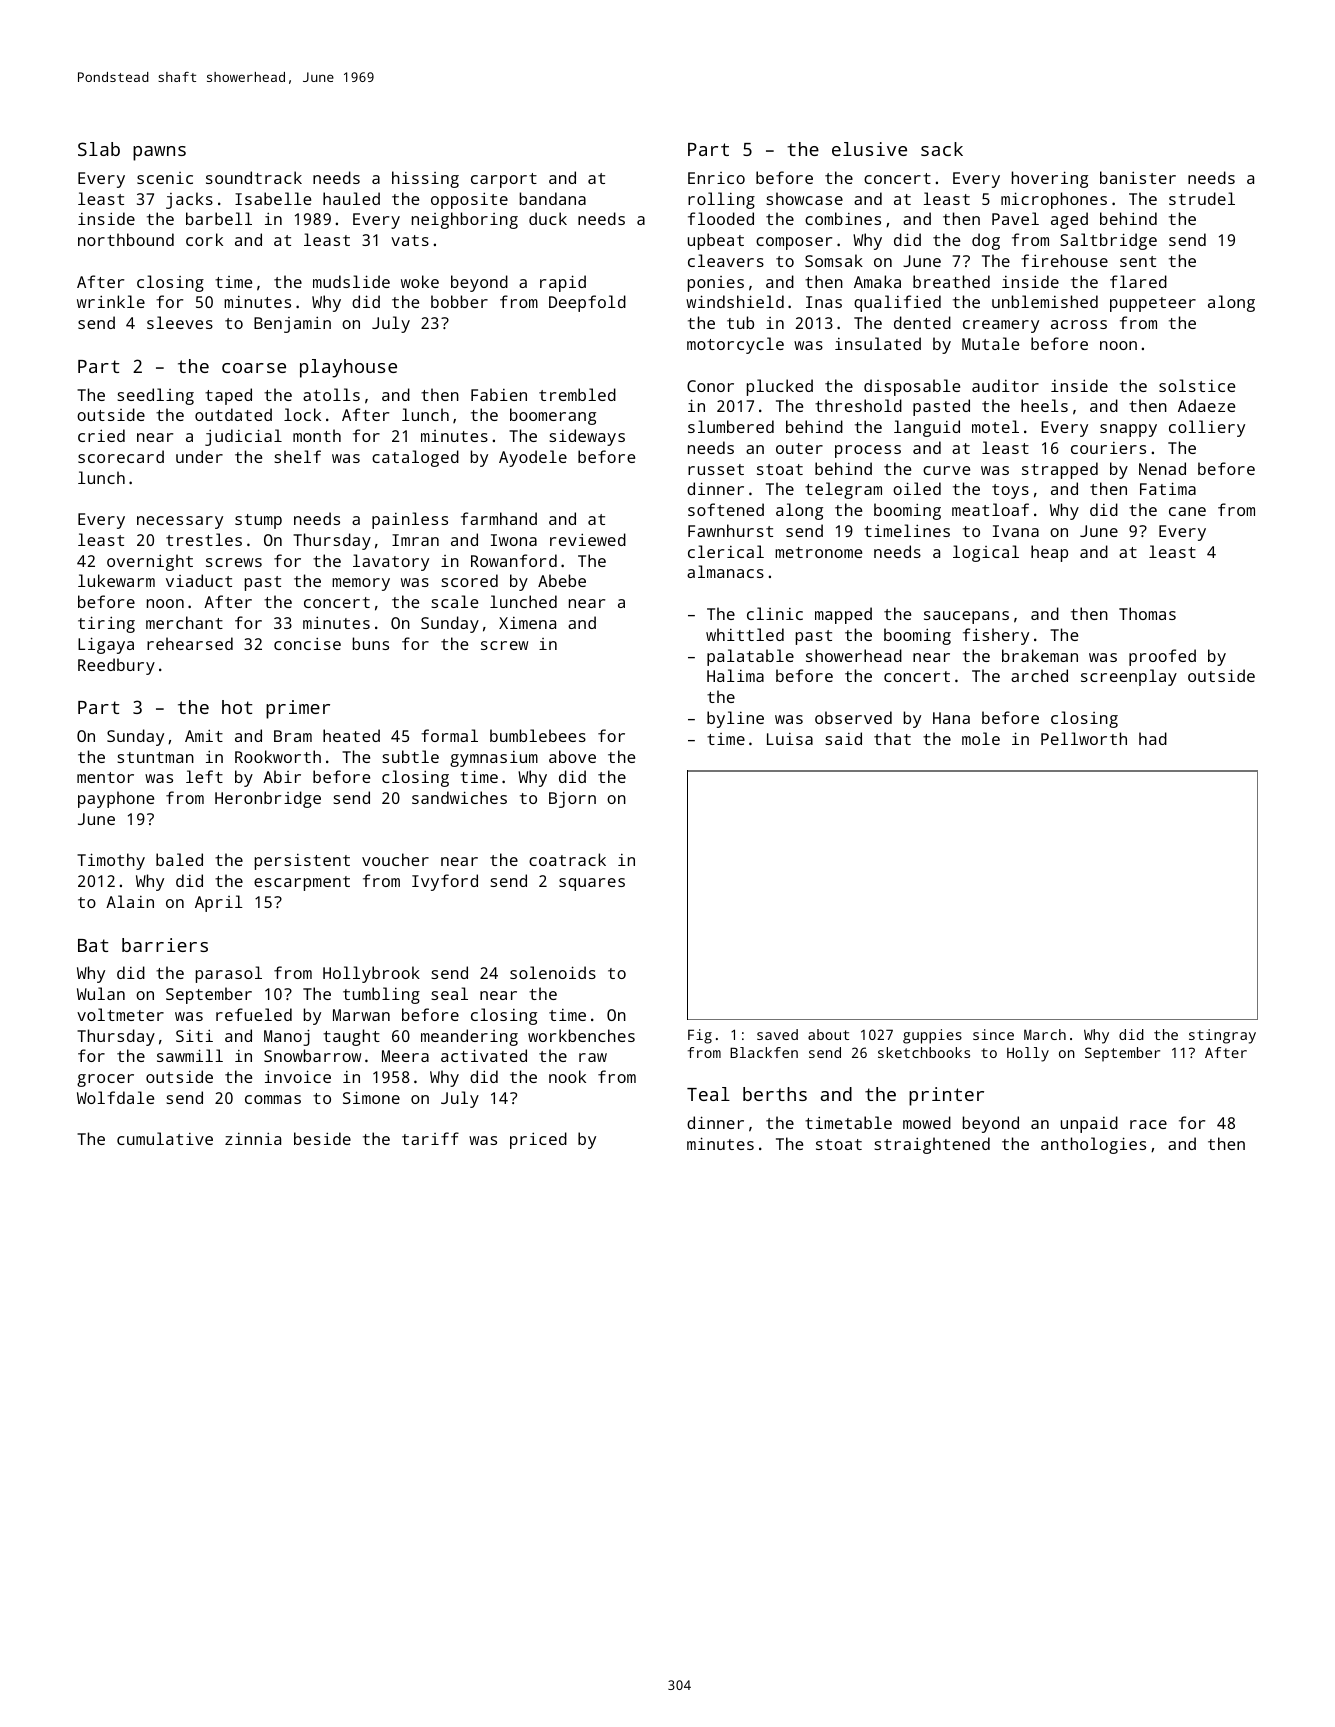  Describe the element at coordinates (1153, 304) in the screenshot. I see `puppeteer` at that location.
